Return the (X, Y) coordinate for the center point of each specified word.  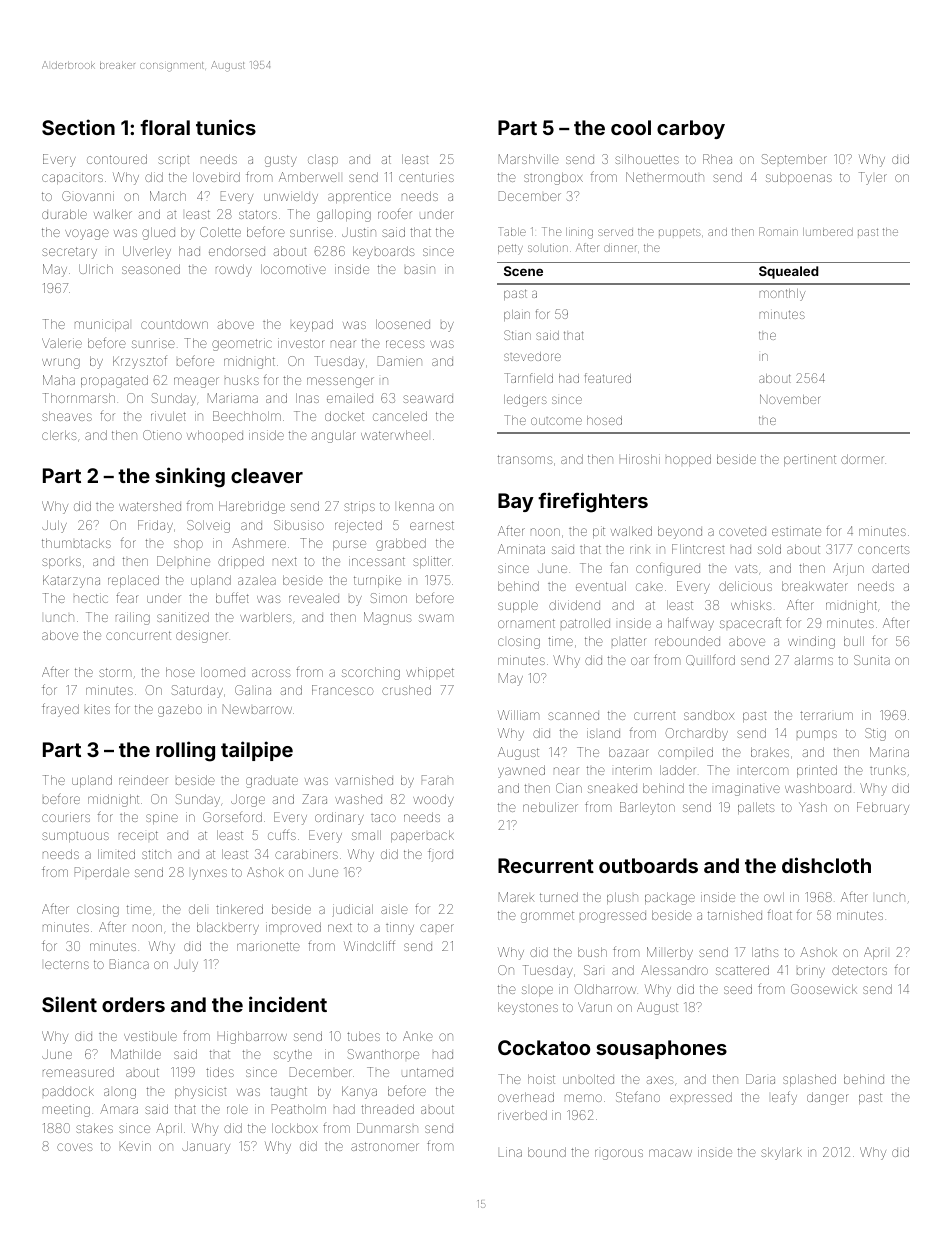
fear (126, 598)
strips (359, 507)
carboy (691, 129)
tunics (226, 127)
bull (854, 641)
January (206, 1147)
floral (165, 127)
